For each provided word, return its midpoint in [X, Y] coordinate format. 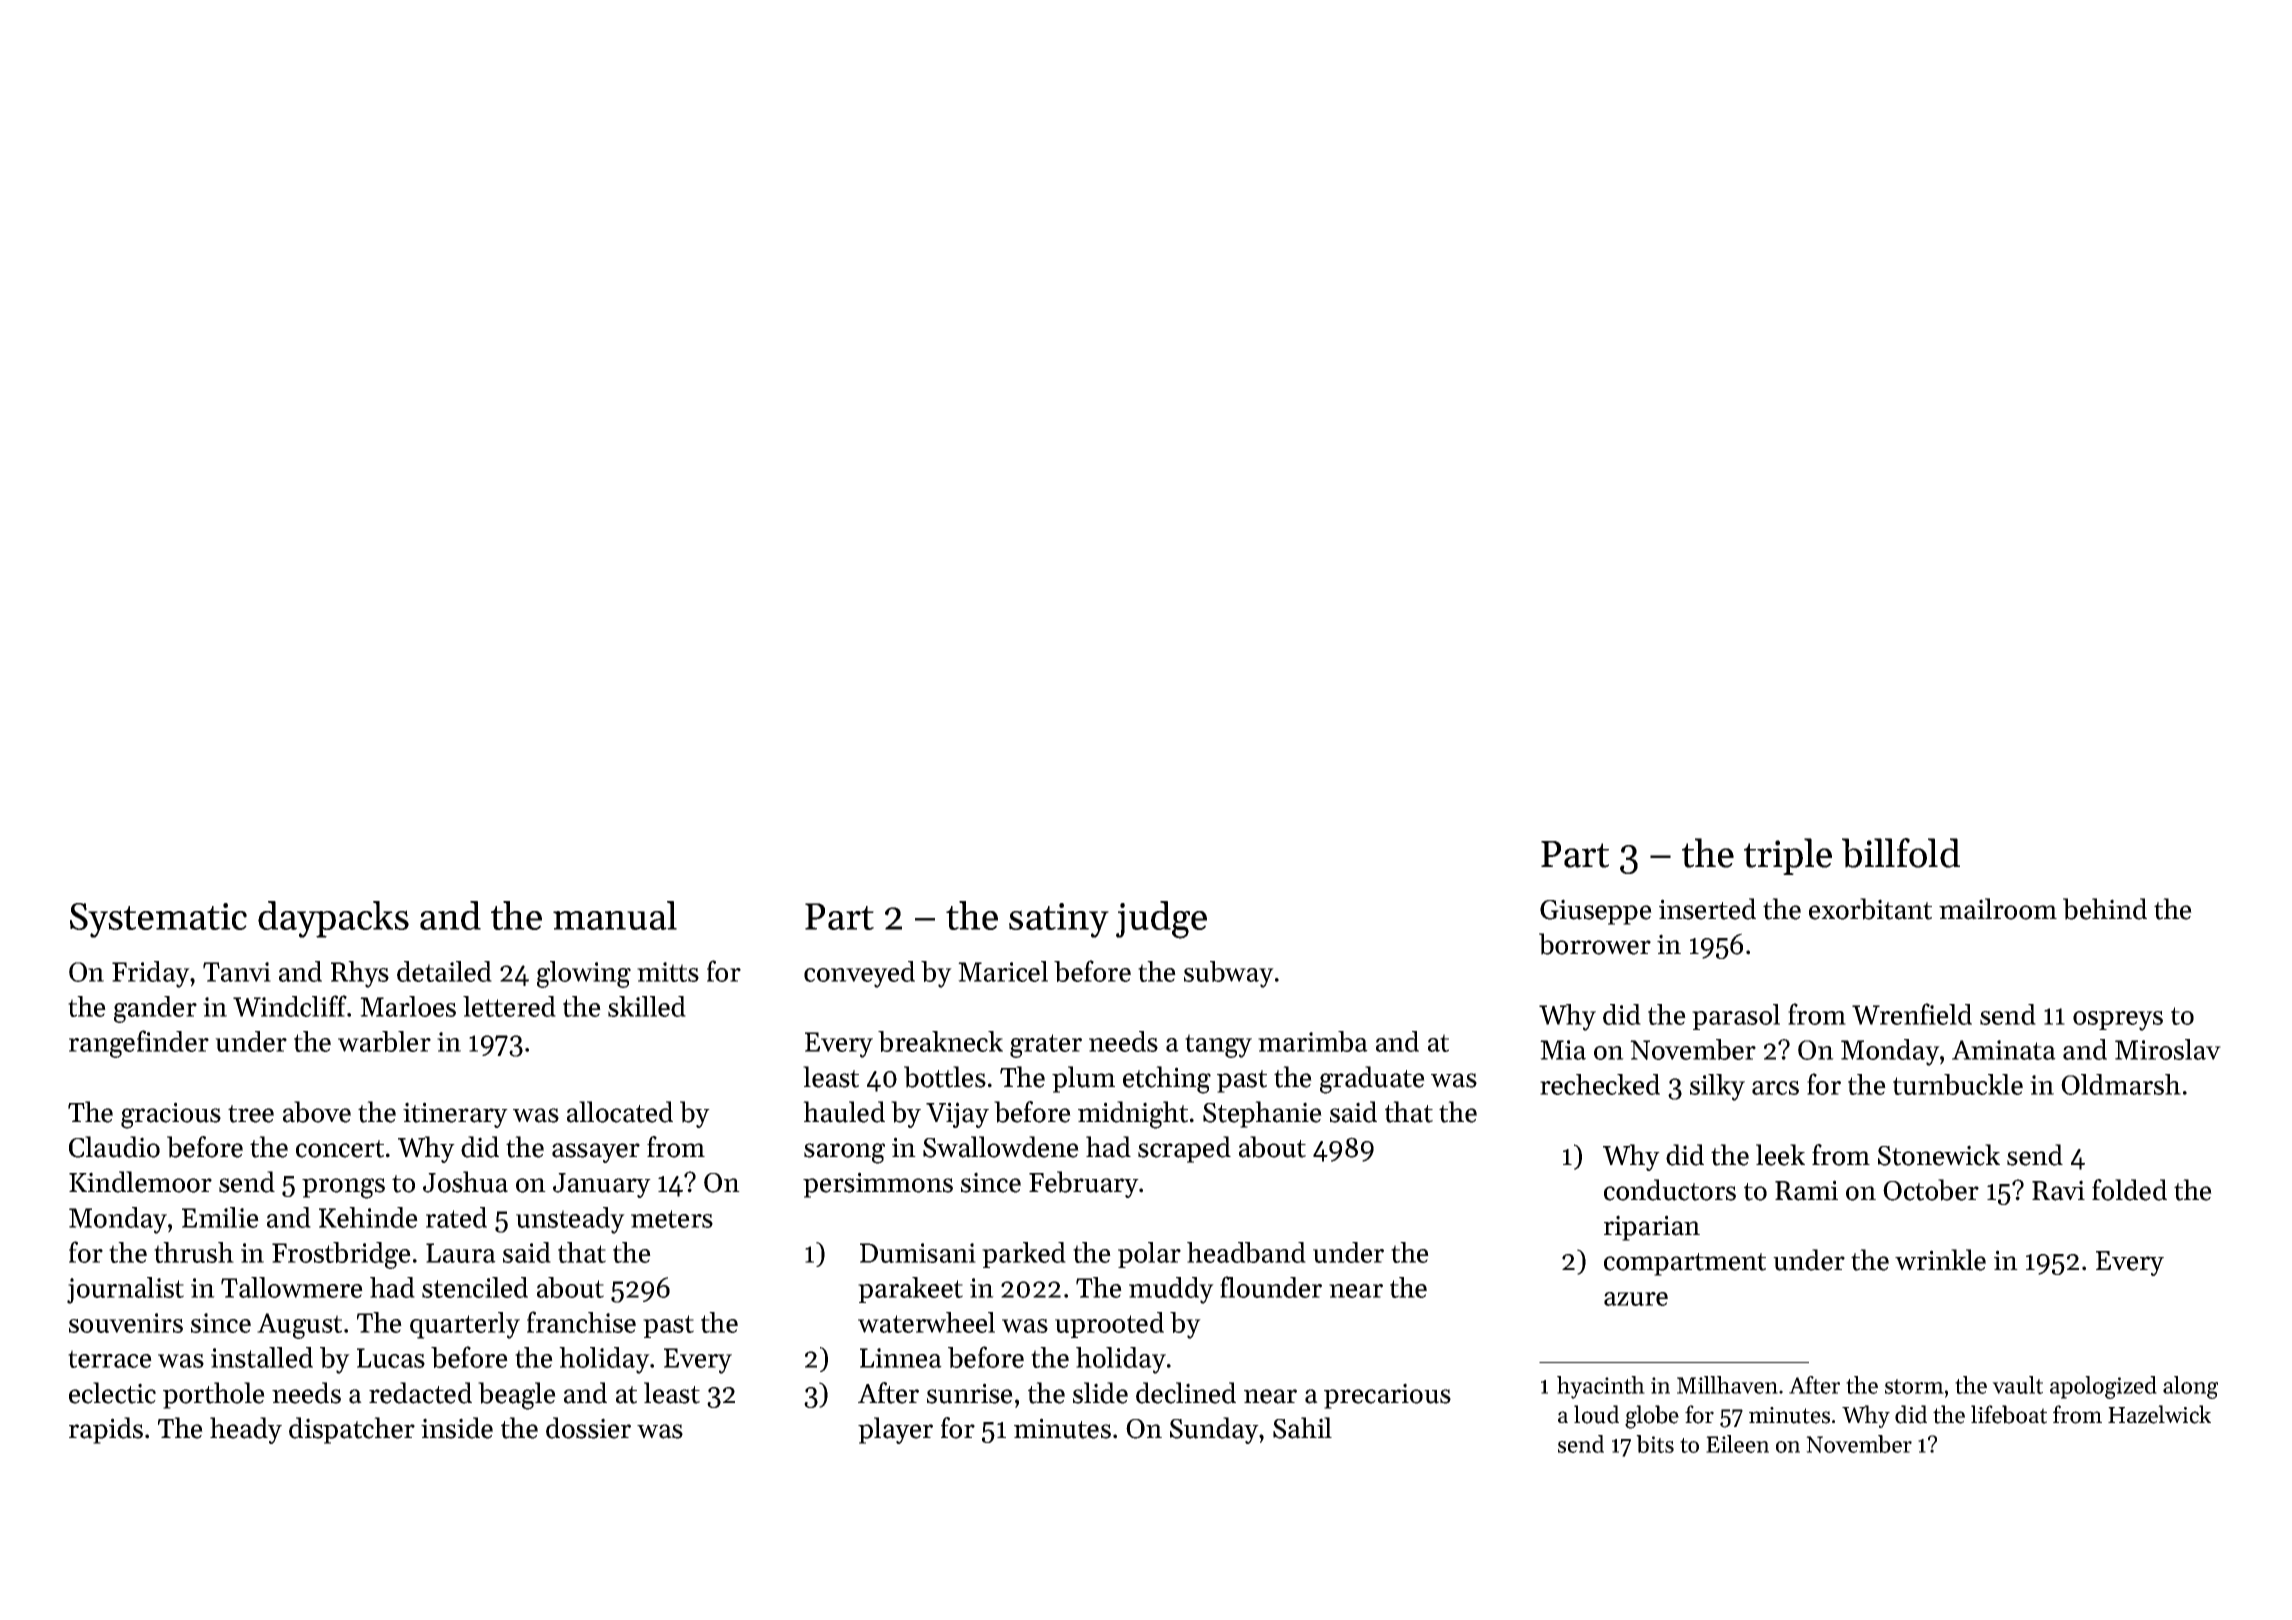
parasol [1736, 1017]
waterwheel [926, 1322]
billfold [1901, 853]
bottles [945, 1077]
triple [1788, 856]
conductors [1670, 1190]
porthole [214, 1395]
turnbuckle [1958, 1084]
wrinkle [1940, 1260]
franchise [581, 1322]
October [1931, 1190]
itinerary [455, 1115]
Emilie [220, 1217]
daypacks [333, 919]
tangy [1218, 1046]
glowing [584, 974]
